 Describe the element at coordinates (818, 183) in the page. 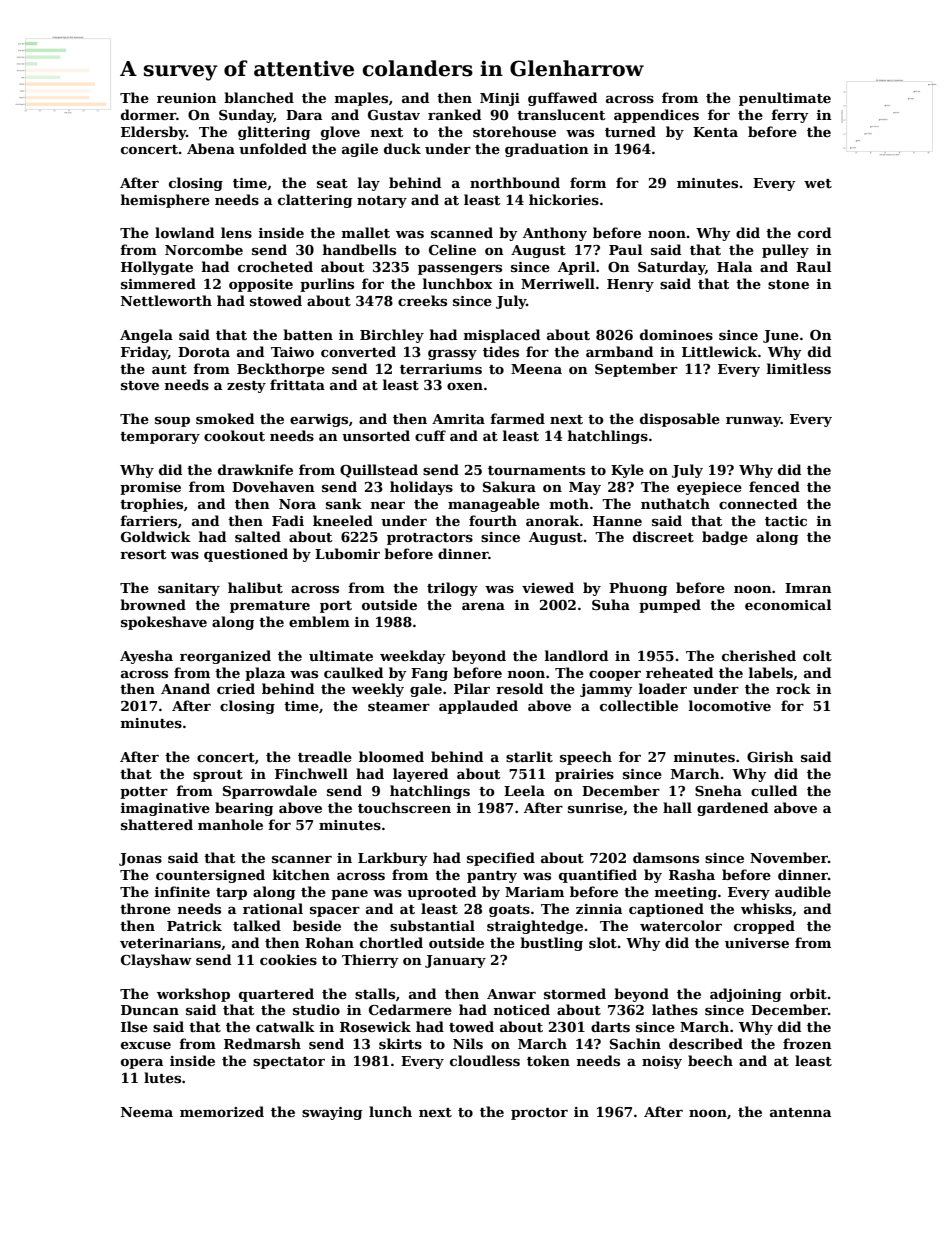

I see `wet` at that location.
